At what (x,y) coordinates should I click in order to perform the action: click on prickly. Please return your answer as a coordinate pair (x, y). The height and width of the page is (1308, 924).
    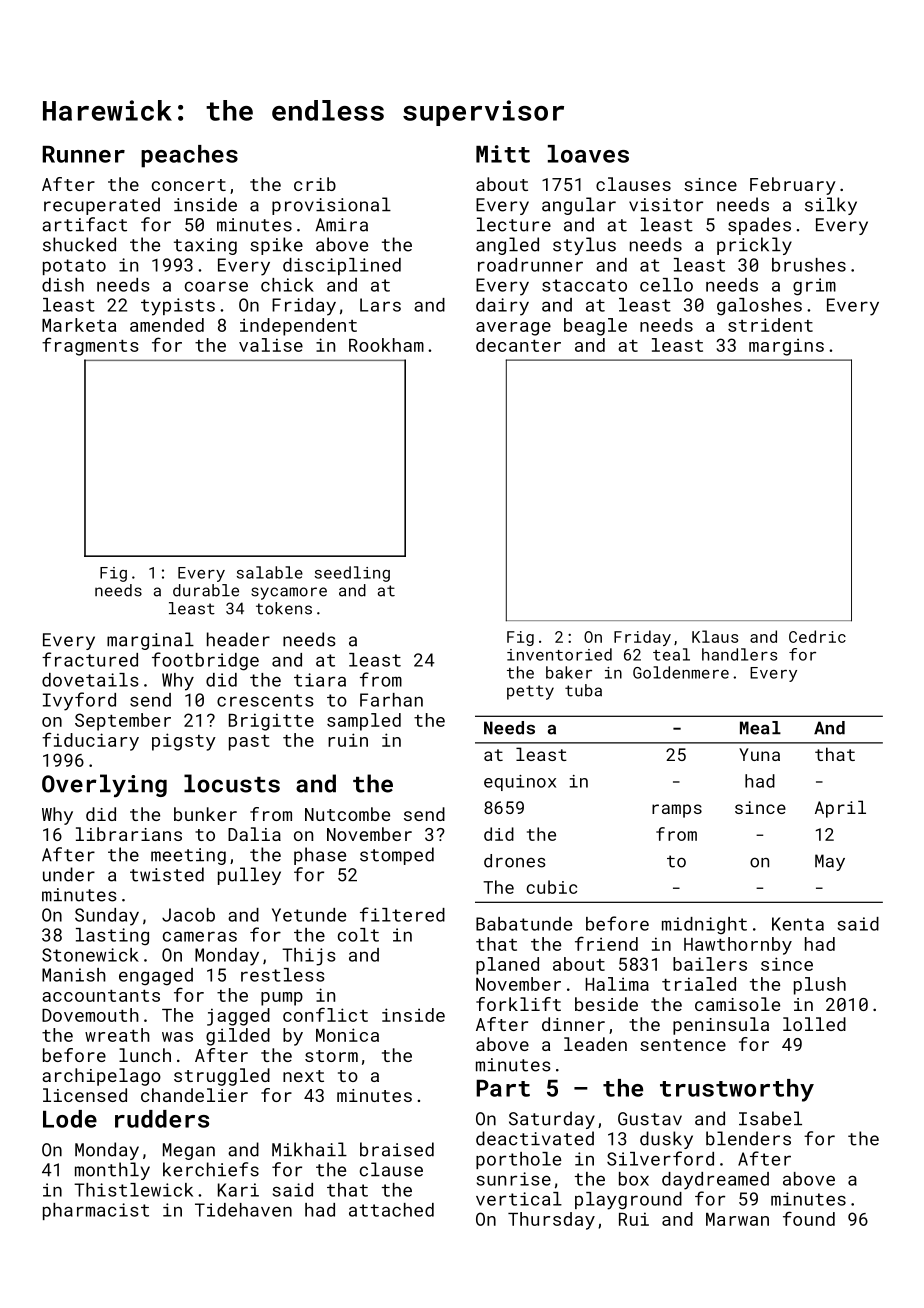
    Looking at the image, I should click on (754, 246).
